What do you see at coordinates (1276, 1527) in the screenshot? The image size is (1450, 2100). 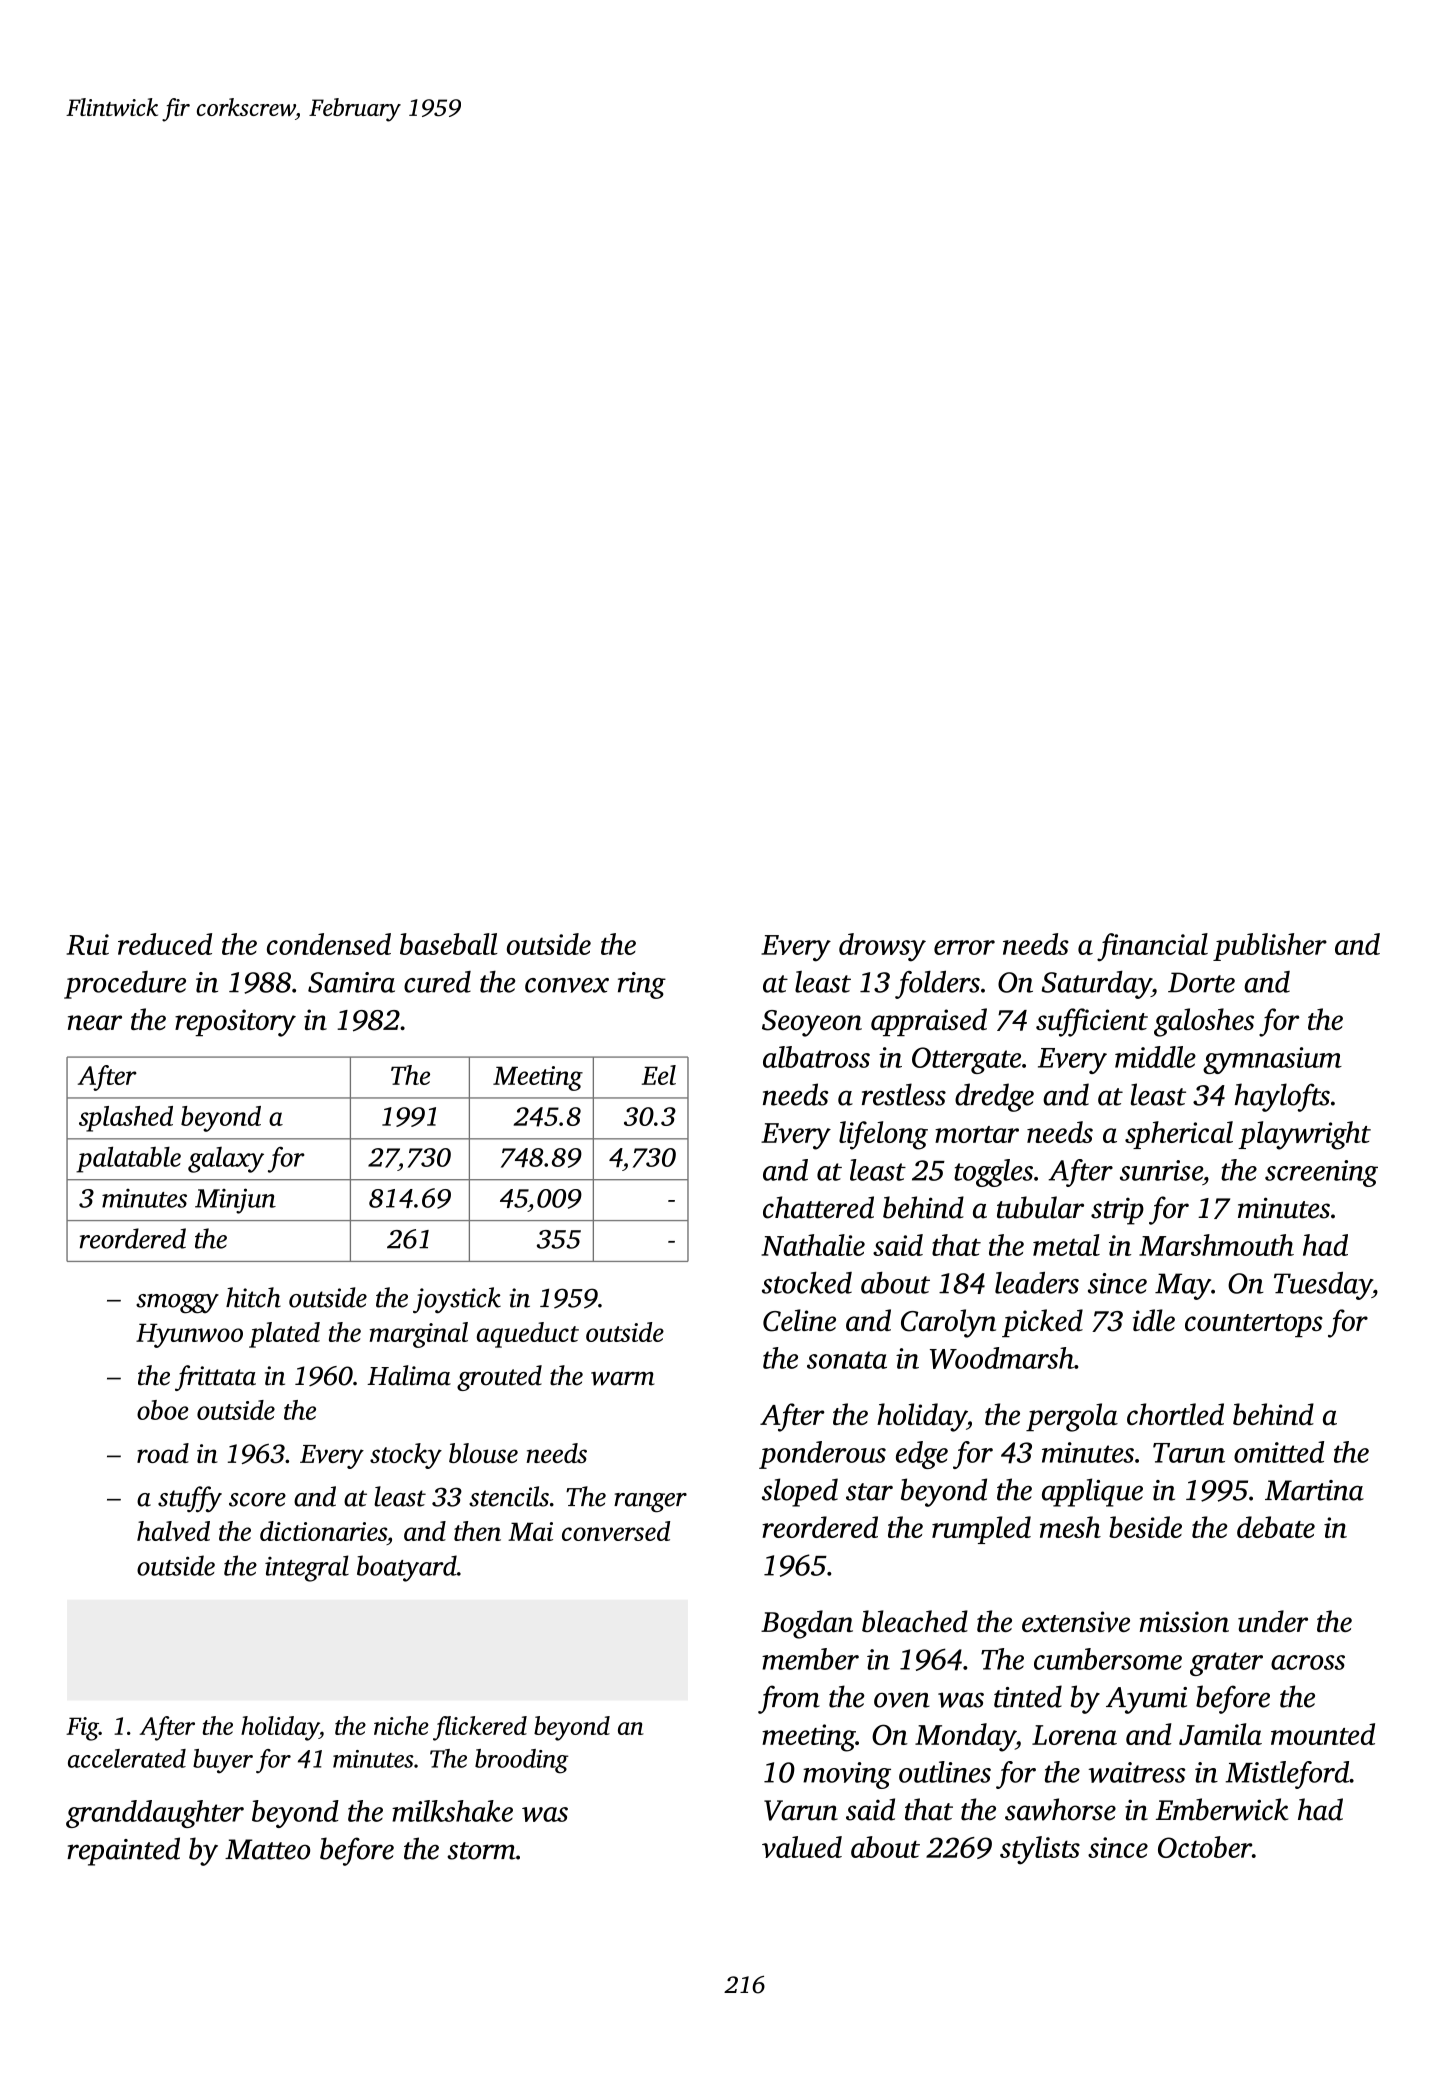 I see `debate` at bounding box center [1276, 1527].
